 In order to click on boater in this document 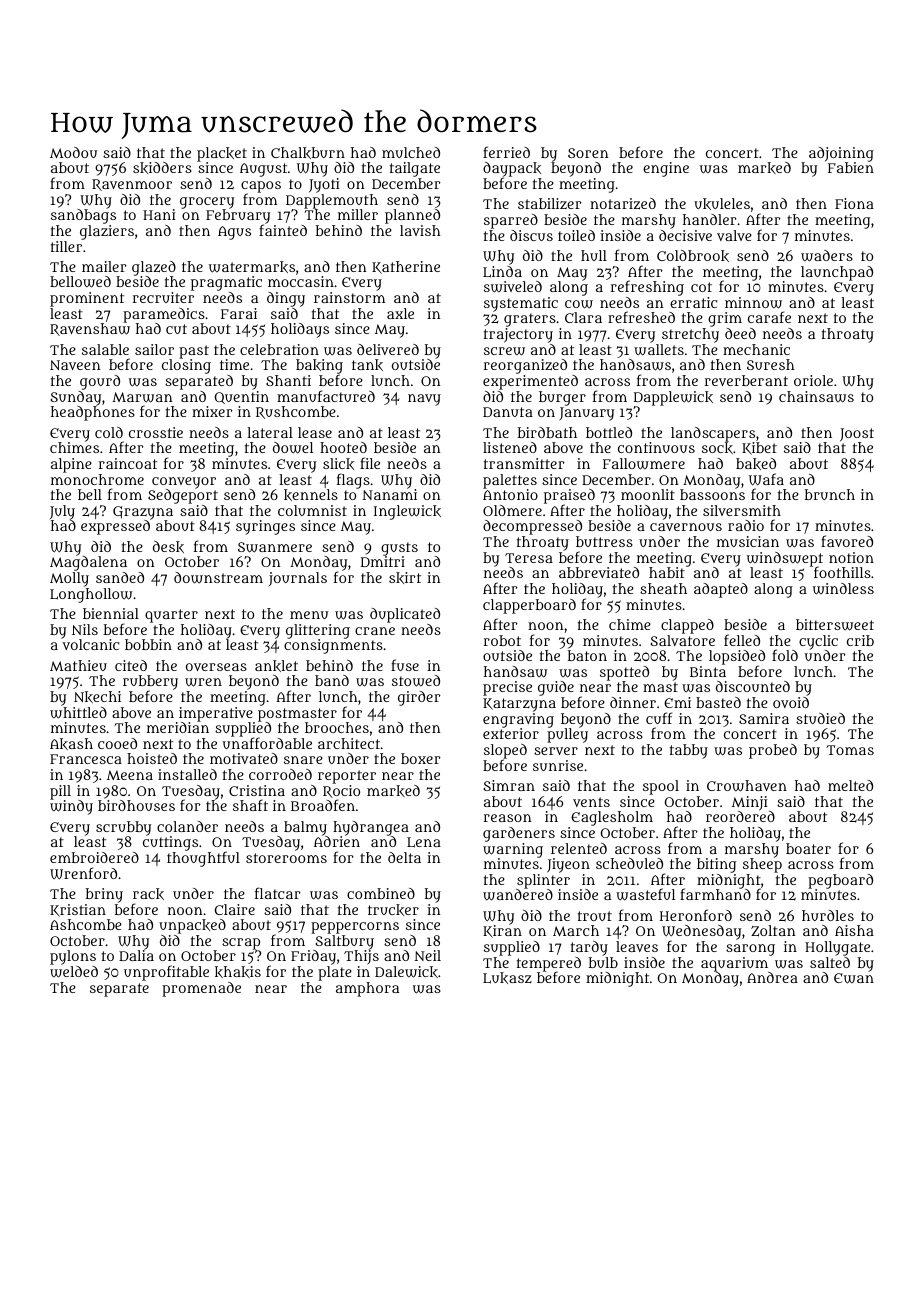, I will do `click(808, 848)`.
